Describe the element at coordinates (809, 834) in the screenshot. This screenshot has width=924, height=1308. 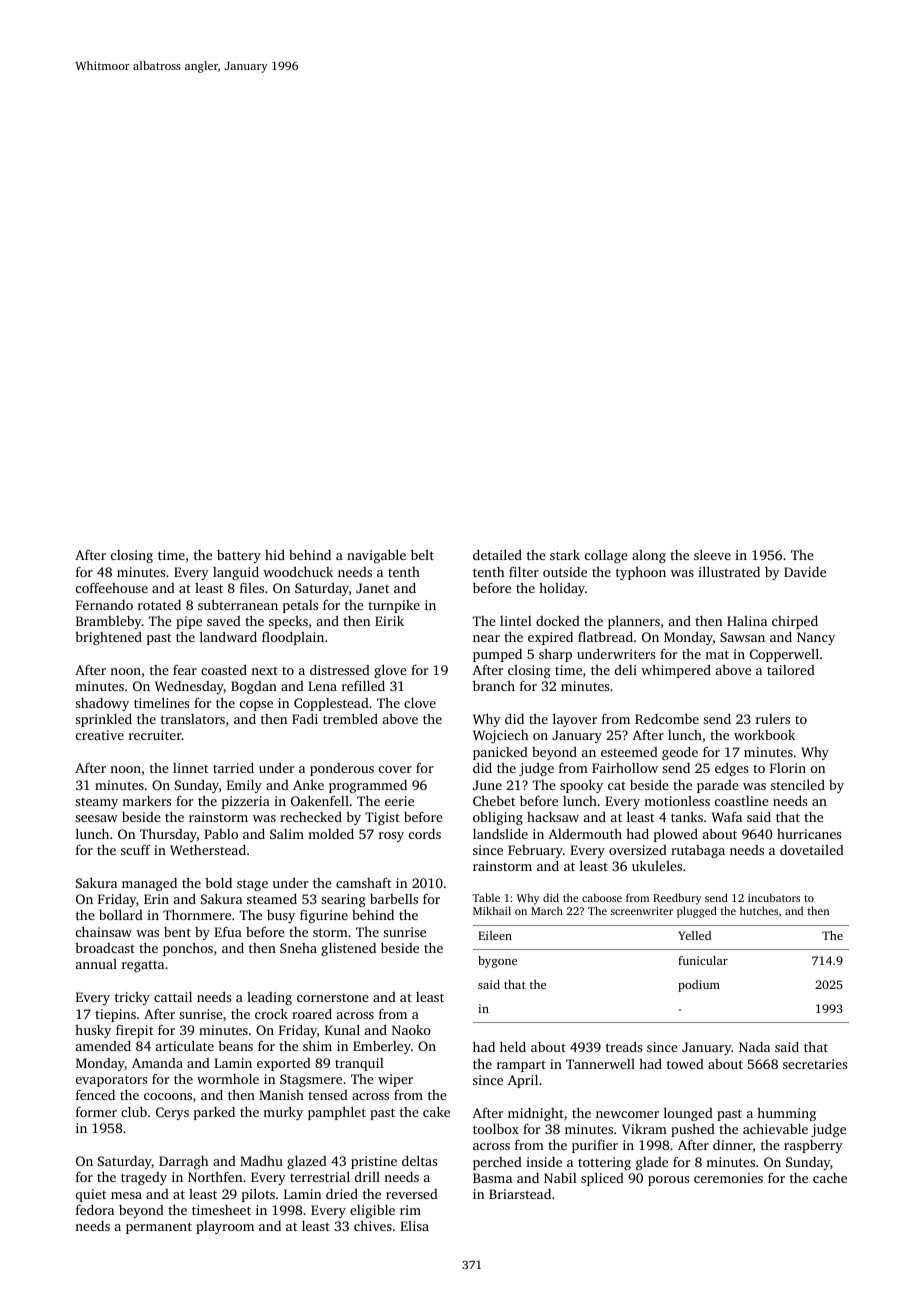
I see `hurricanes` at that location.
